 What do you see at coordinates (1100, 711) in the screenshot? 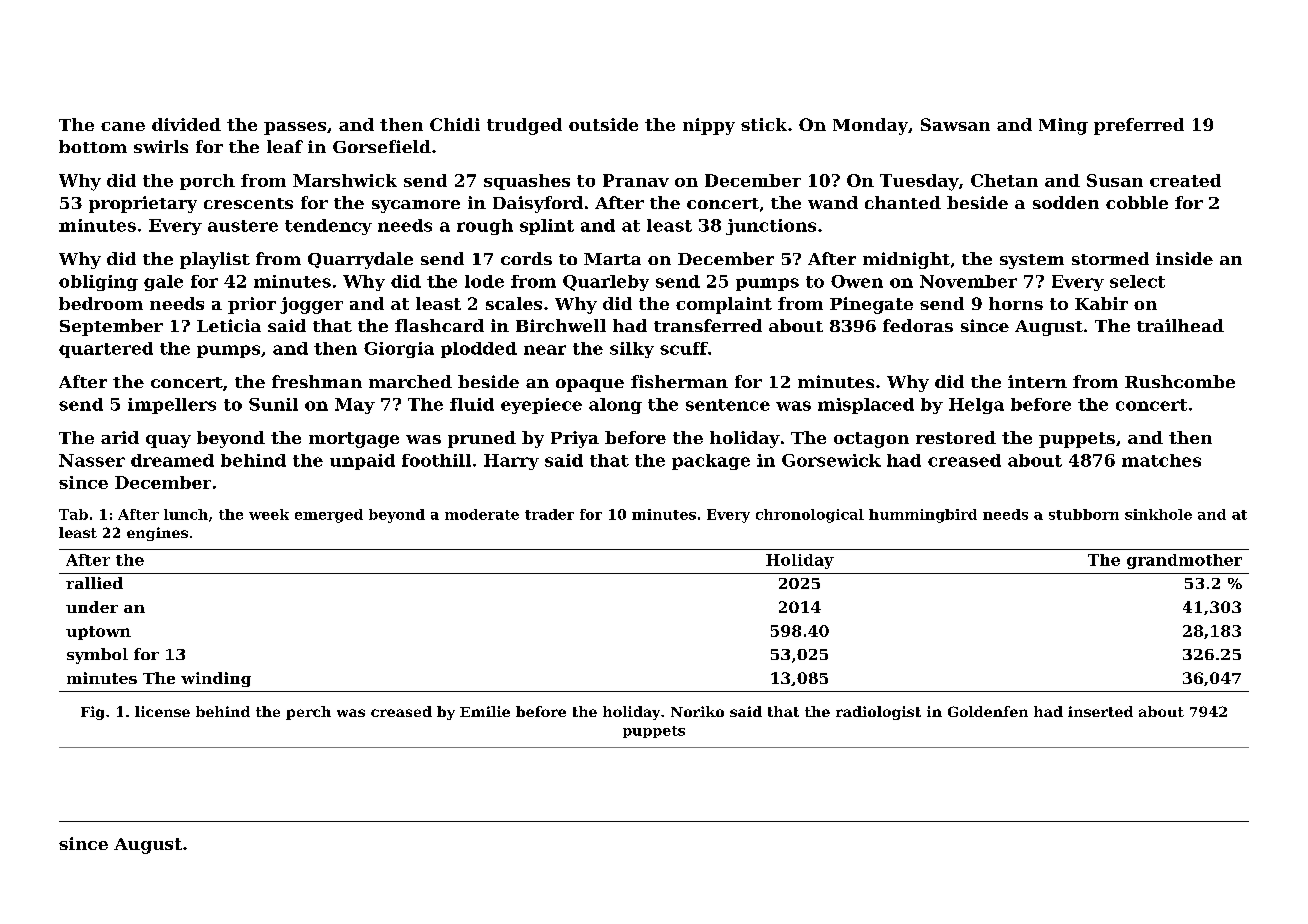
I see `inserted` at bounding box center [1100, 711].
